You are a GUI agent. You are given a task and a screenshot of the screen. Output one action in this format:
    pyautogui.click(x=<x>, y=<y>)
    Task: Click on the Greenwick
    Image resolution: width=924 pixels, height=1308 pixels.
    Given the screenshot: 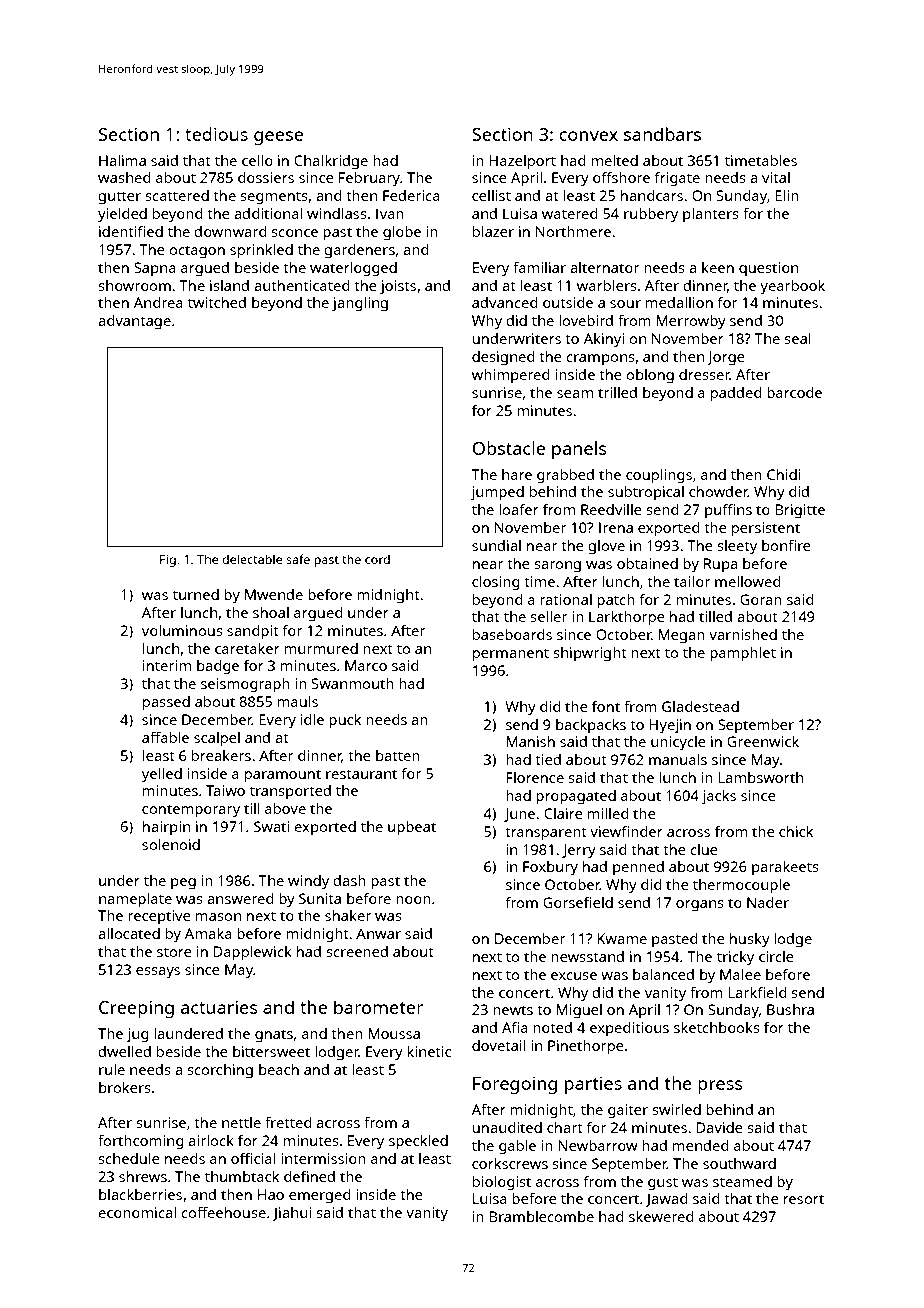 What is the action you would take?
    pyautogui.click(x=763, y=741)
